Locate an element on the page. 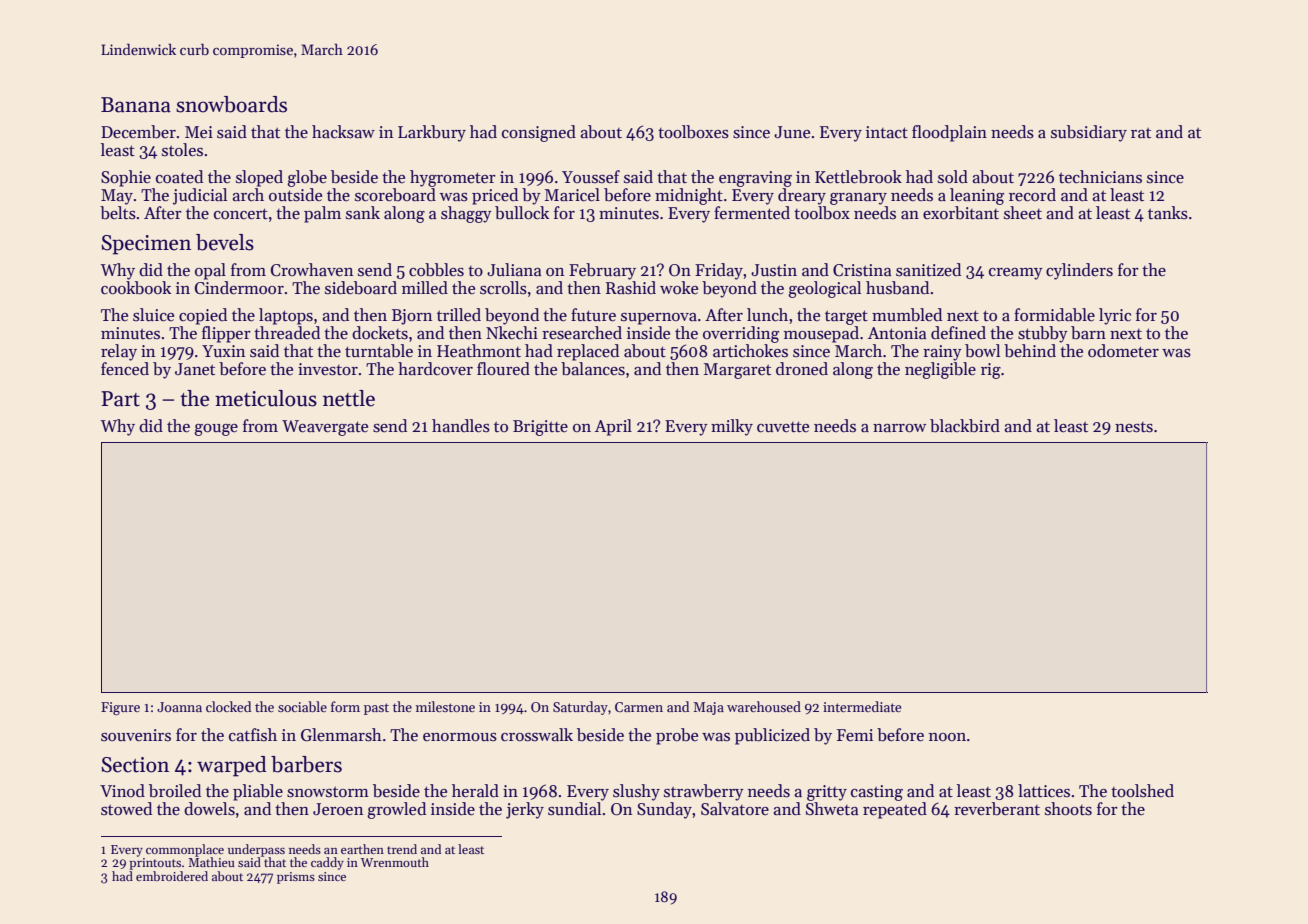 This image has width=1308, height=924. intermediate is located at coordinates (862, 706).
